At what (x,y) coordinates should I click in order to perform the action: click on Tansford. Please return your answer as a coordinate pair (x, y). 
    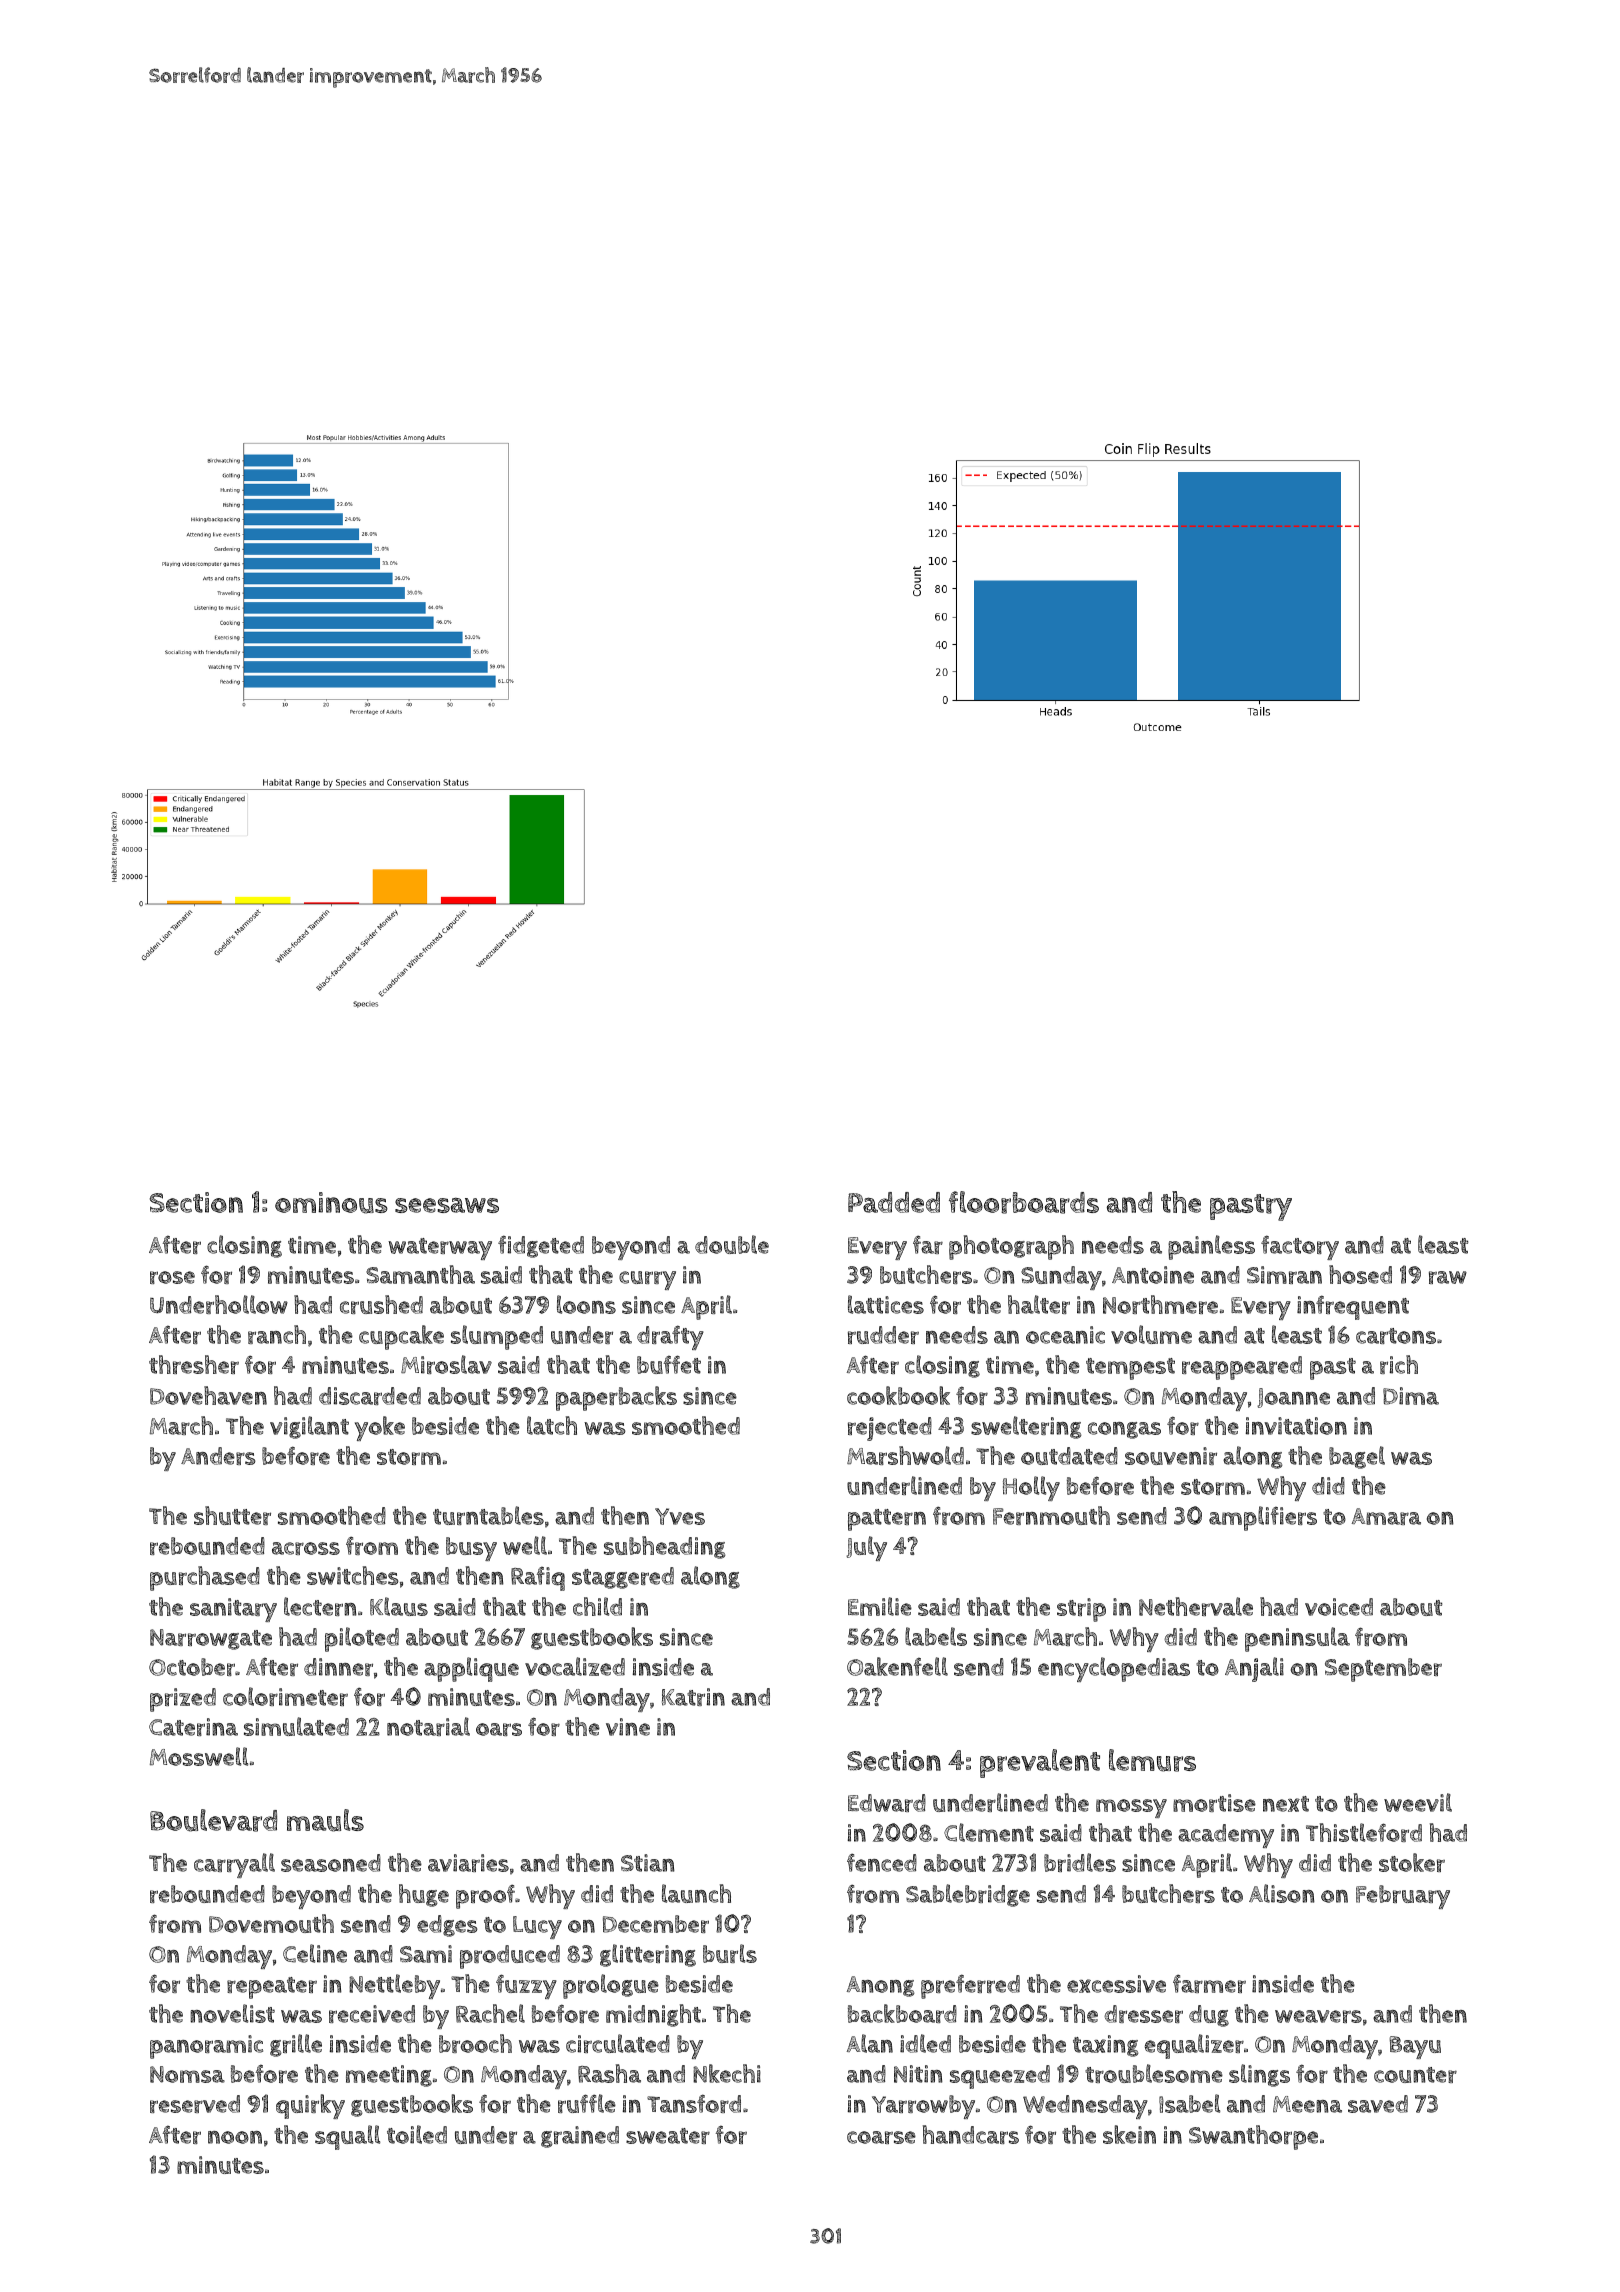
    Looking at the image, I should click on (694, 2103).
